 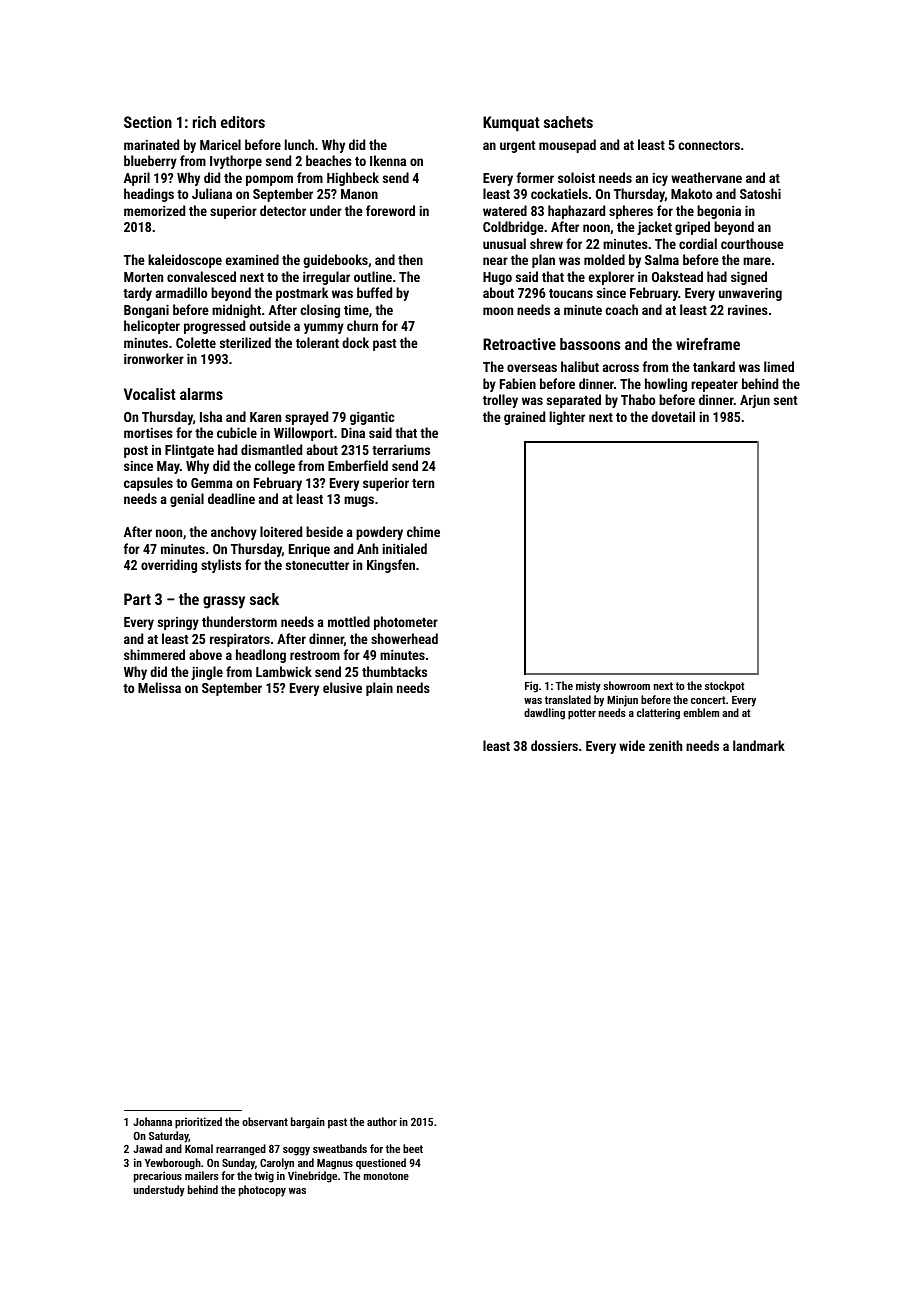 I want to click on stockpot, so click(x=725, y=687).
